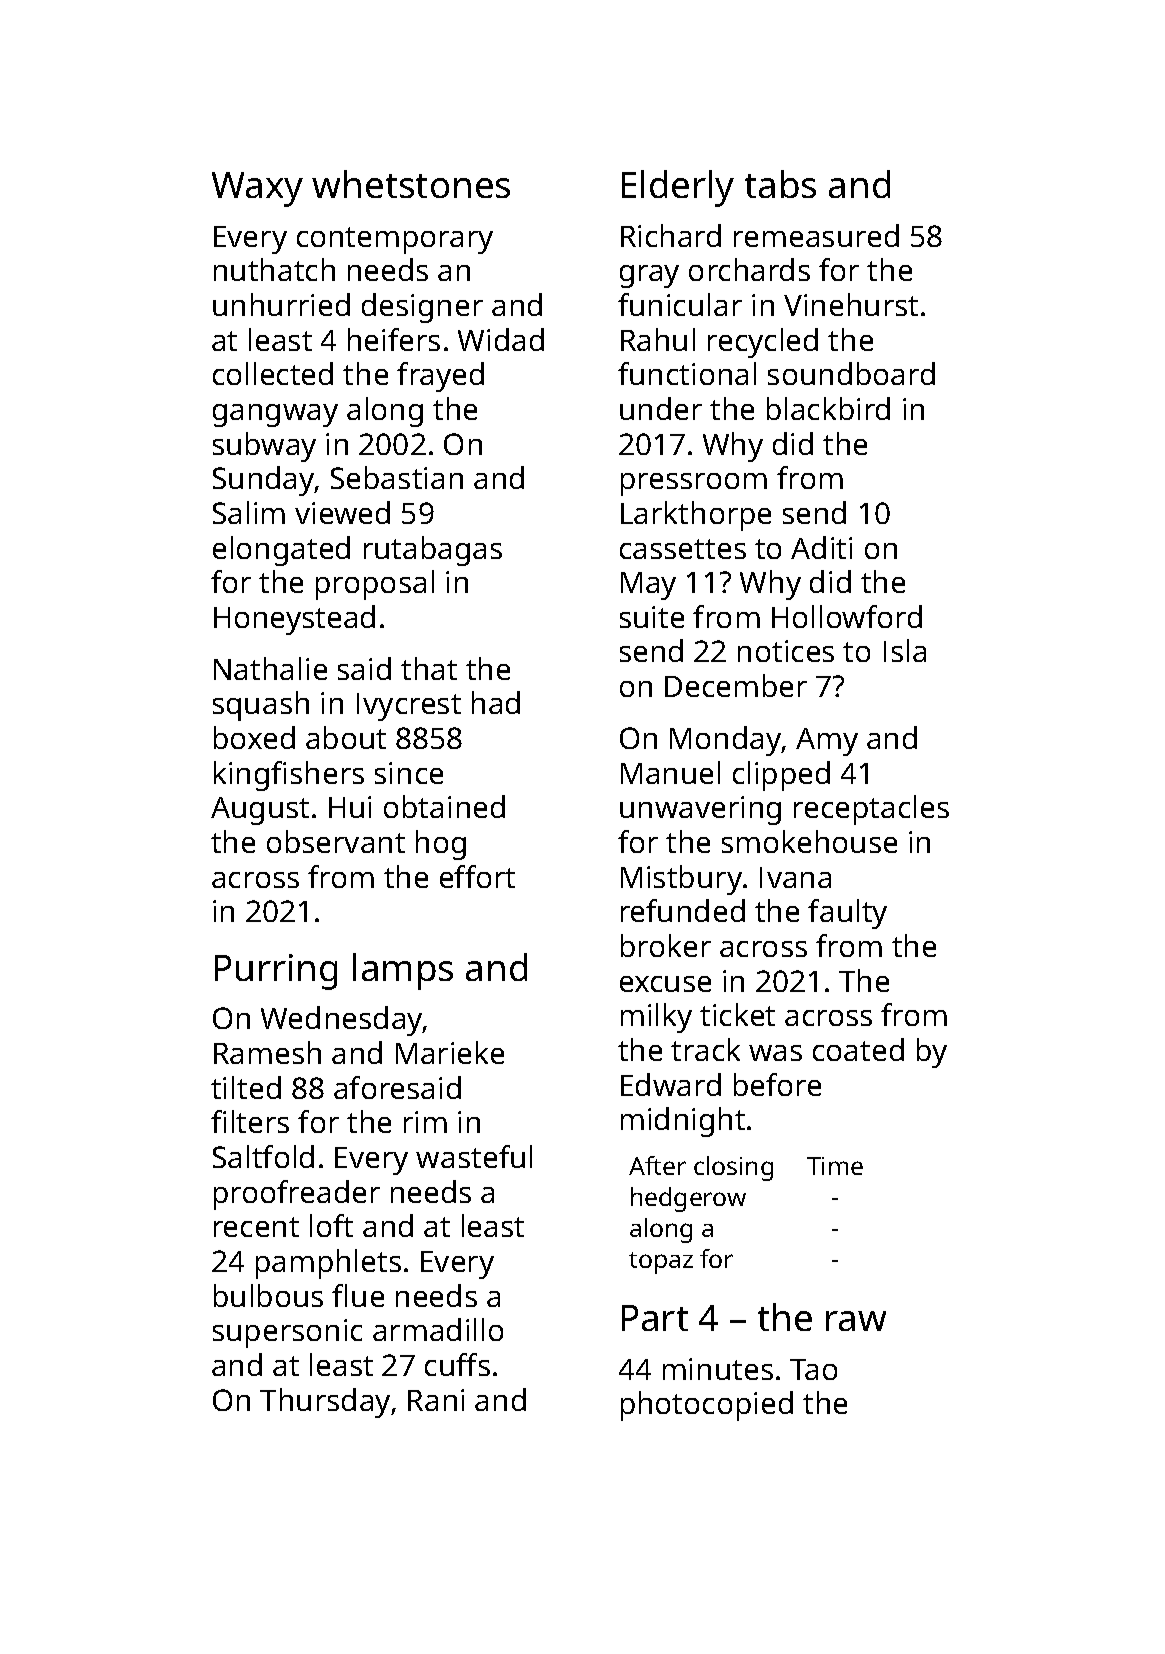 The image size is (1165, 1654). What do you see at coordinates (436, 1400) in the screenshot?
I see `Rani` at bounding box center [436, 1400].
